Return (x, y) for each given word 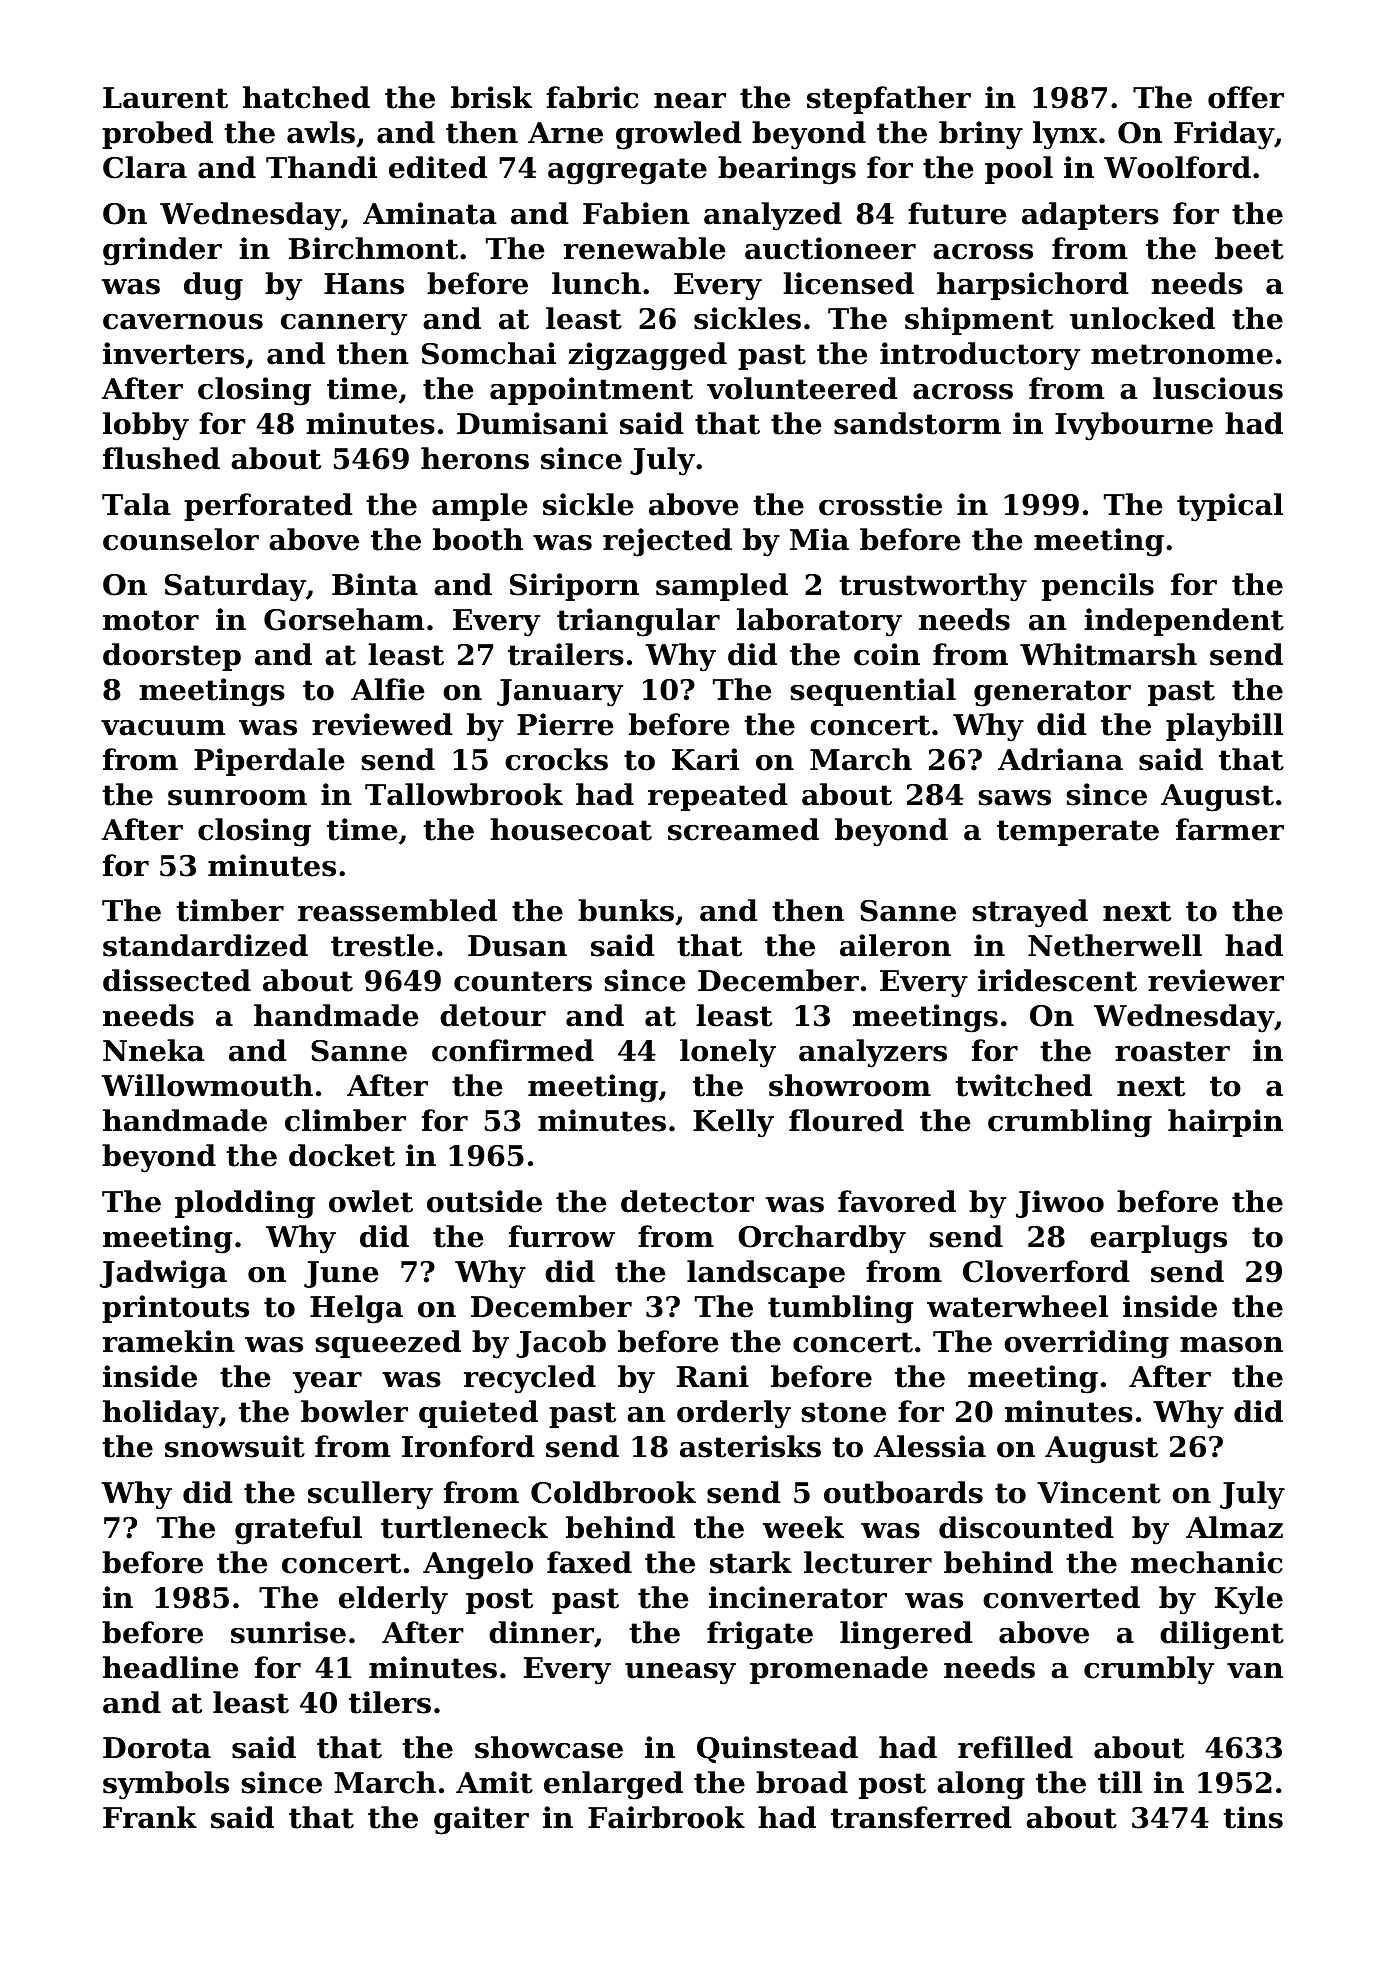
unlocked (1142, 318)
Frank (150, 1817)
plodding (245, 1204)
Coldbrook (613, 1492)
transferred (921, 1817)
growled (679, 135)
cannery (344, 325)
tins (1253, 1817)
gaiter (481, 1820)
